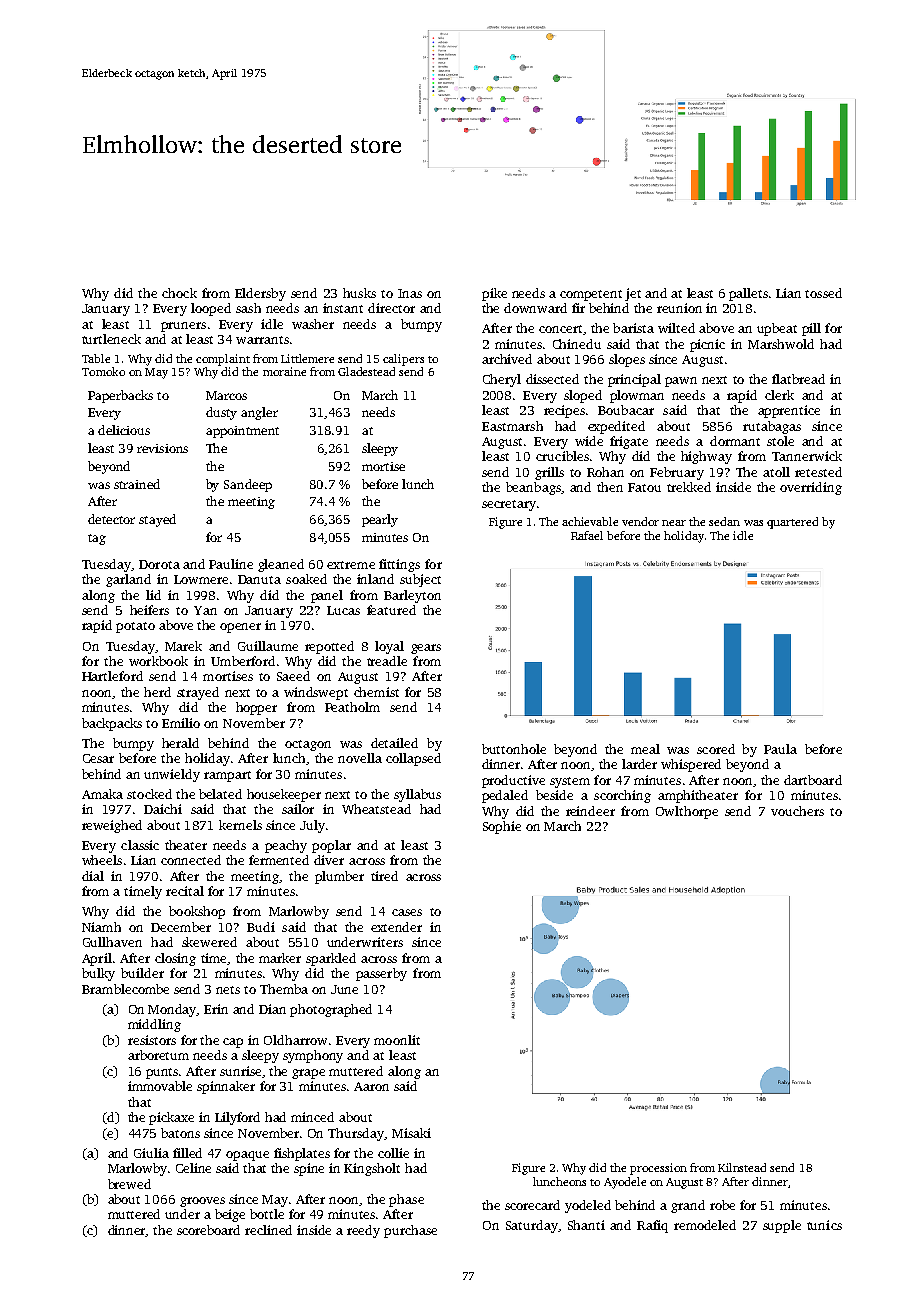 The width and height of the image is (924, 1314). What do you see at coordinates (554, 795) in the image?
I see `beside` at bounding box center [554, 795].
